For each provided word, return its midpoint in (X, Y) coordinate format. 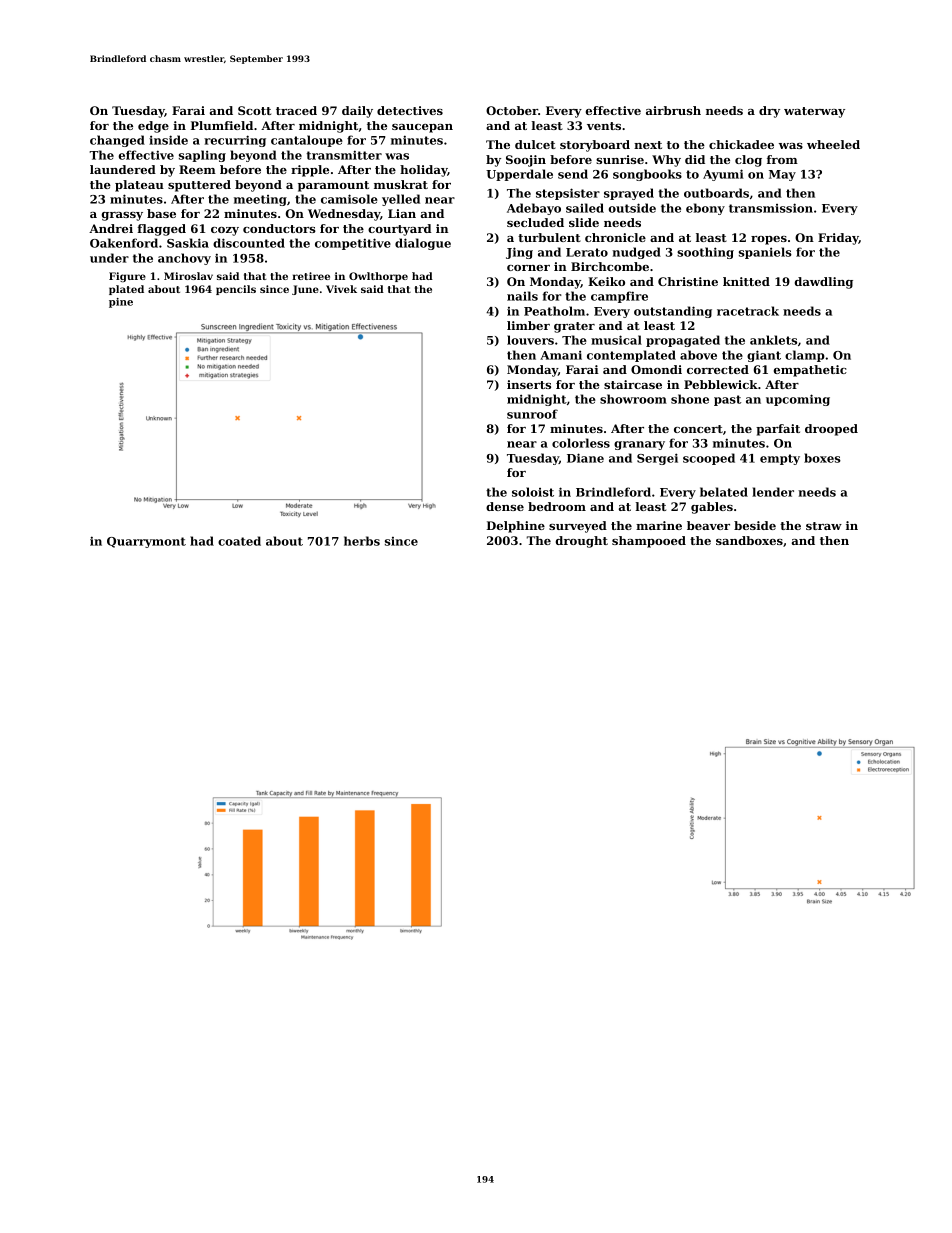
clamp (805, 356)
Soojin (526, 161)
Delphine (516, 527)
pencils (236, 290)
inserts (529, 384)
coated (239, 541)
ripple (310, 171)
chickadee (741, 144)
